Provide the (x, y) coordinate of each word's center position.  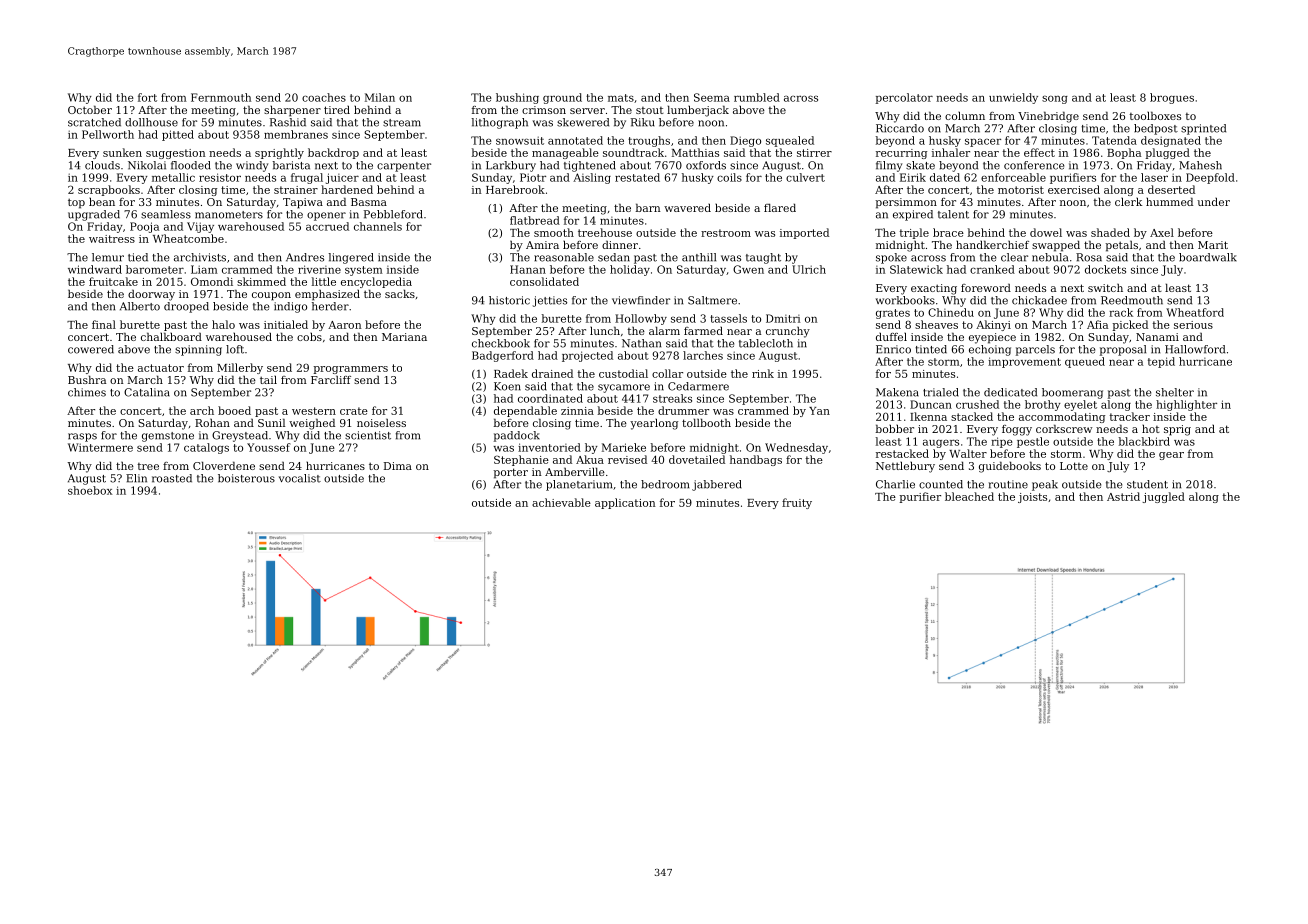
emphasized (327, 295)
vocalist (300, 478)
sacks (400, 293)
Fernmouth (221, 97)
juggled (1163, 497)
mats (621, 98)
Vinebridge (1048, 117)
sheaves (936, 324)
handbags (756, 460)
